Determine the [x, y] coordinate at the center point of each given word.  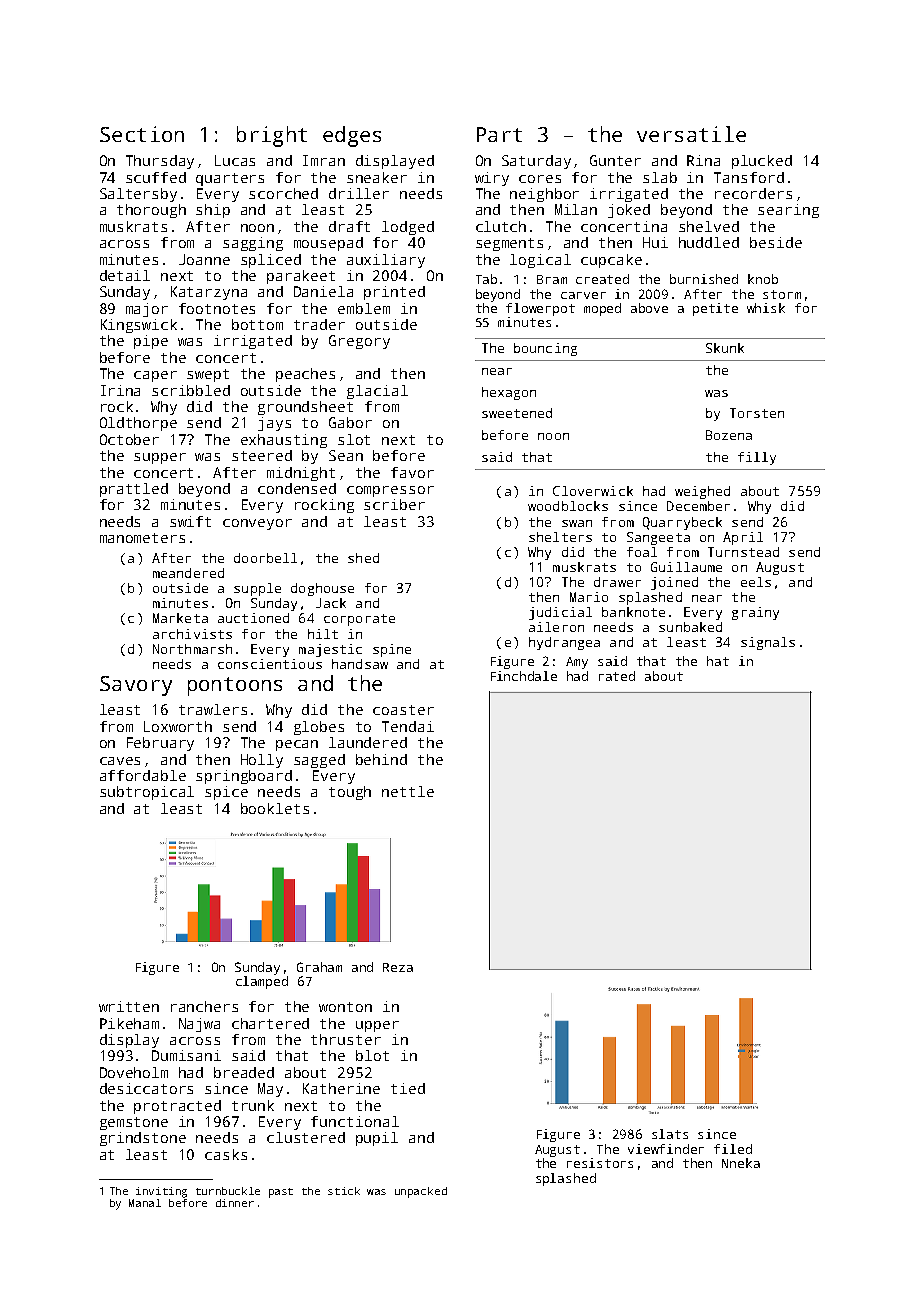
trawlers [213, 709]
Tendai [408, 726]
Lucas [235, 160]
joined [674, 583]
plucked [762, 162]
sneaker [377, 177]
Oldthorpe [138, 424]
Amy [577, 663]
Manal [145, 1203]
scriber [394, 504]
